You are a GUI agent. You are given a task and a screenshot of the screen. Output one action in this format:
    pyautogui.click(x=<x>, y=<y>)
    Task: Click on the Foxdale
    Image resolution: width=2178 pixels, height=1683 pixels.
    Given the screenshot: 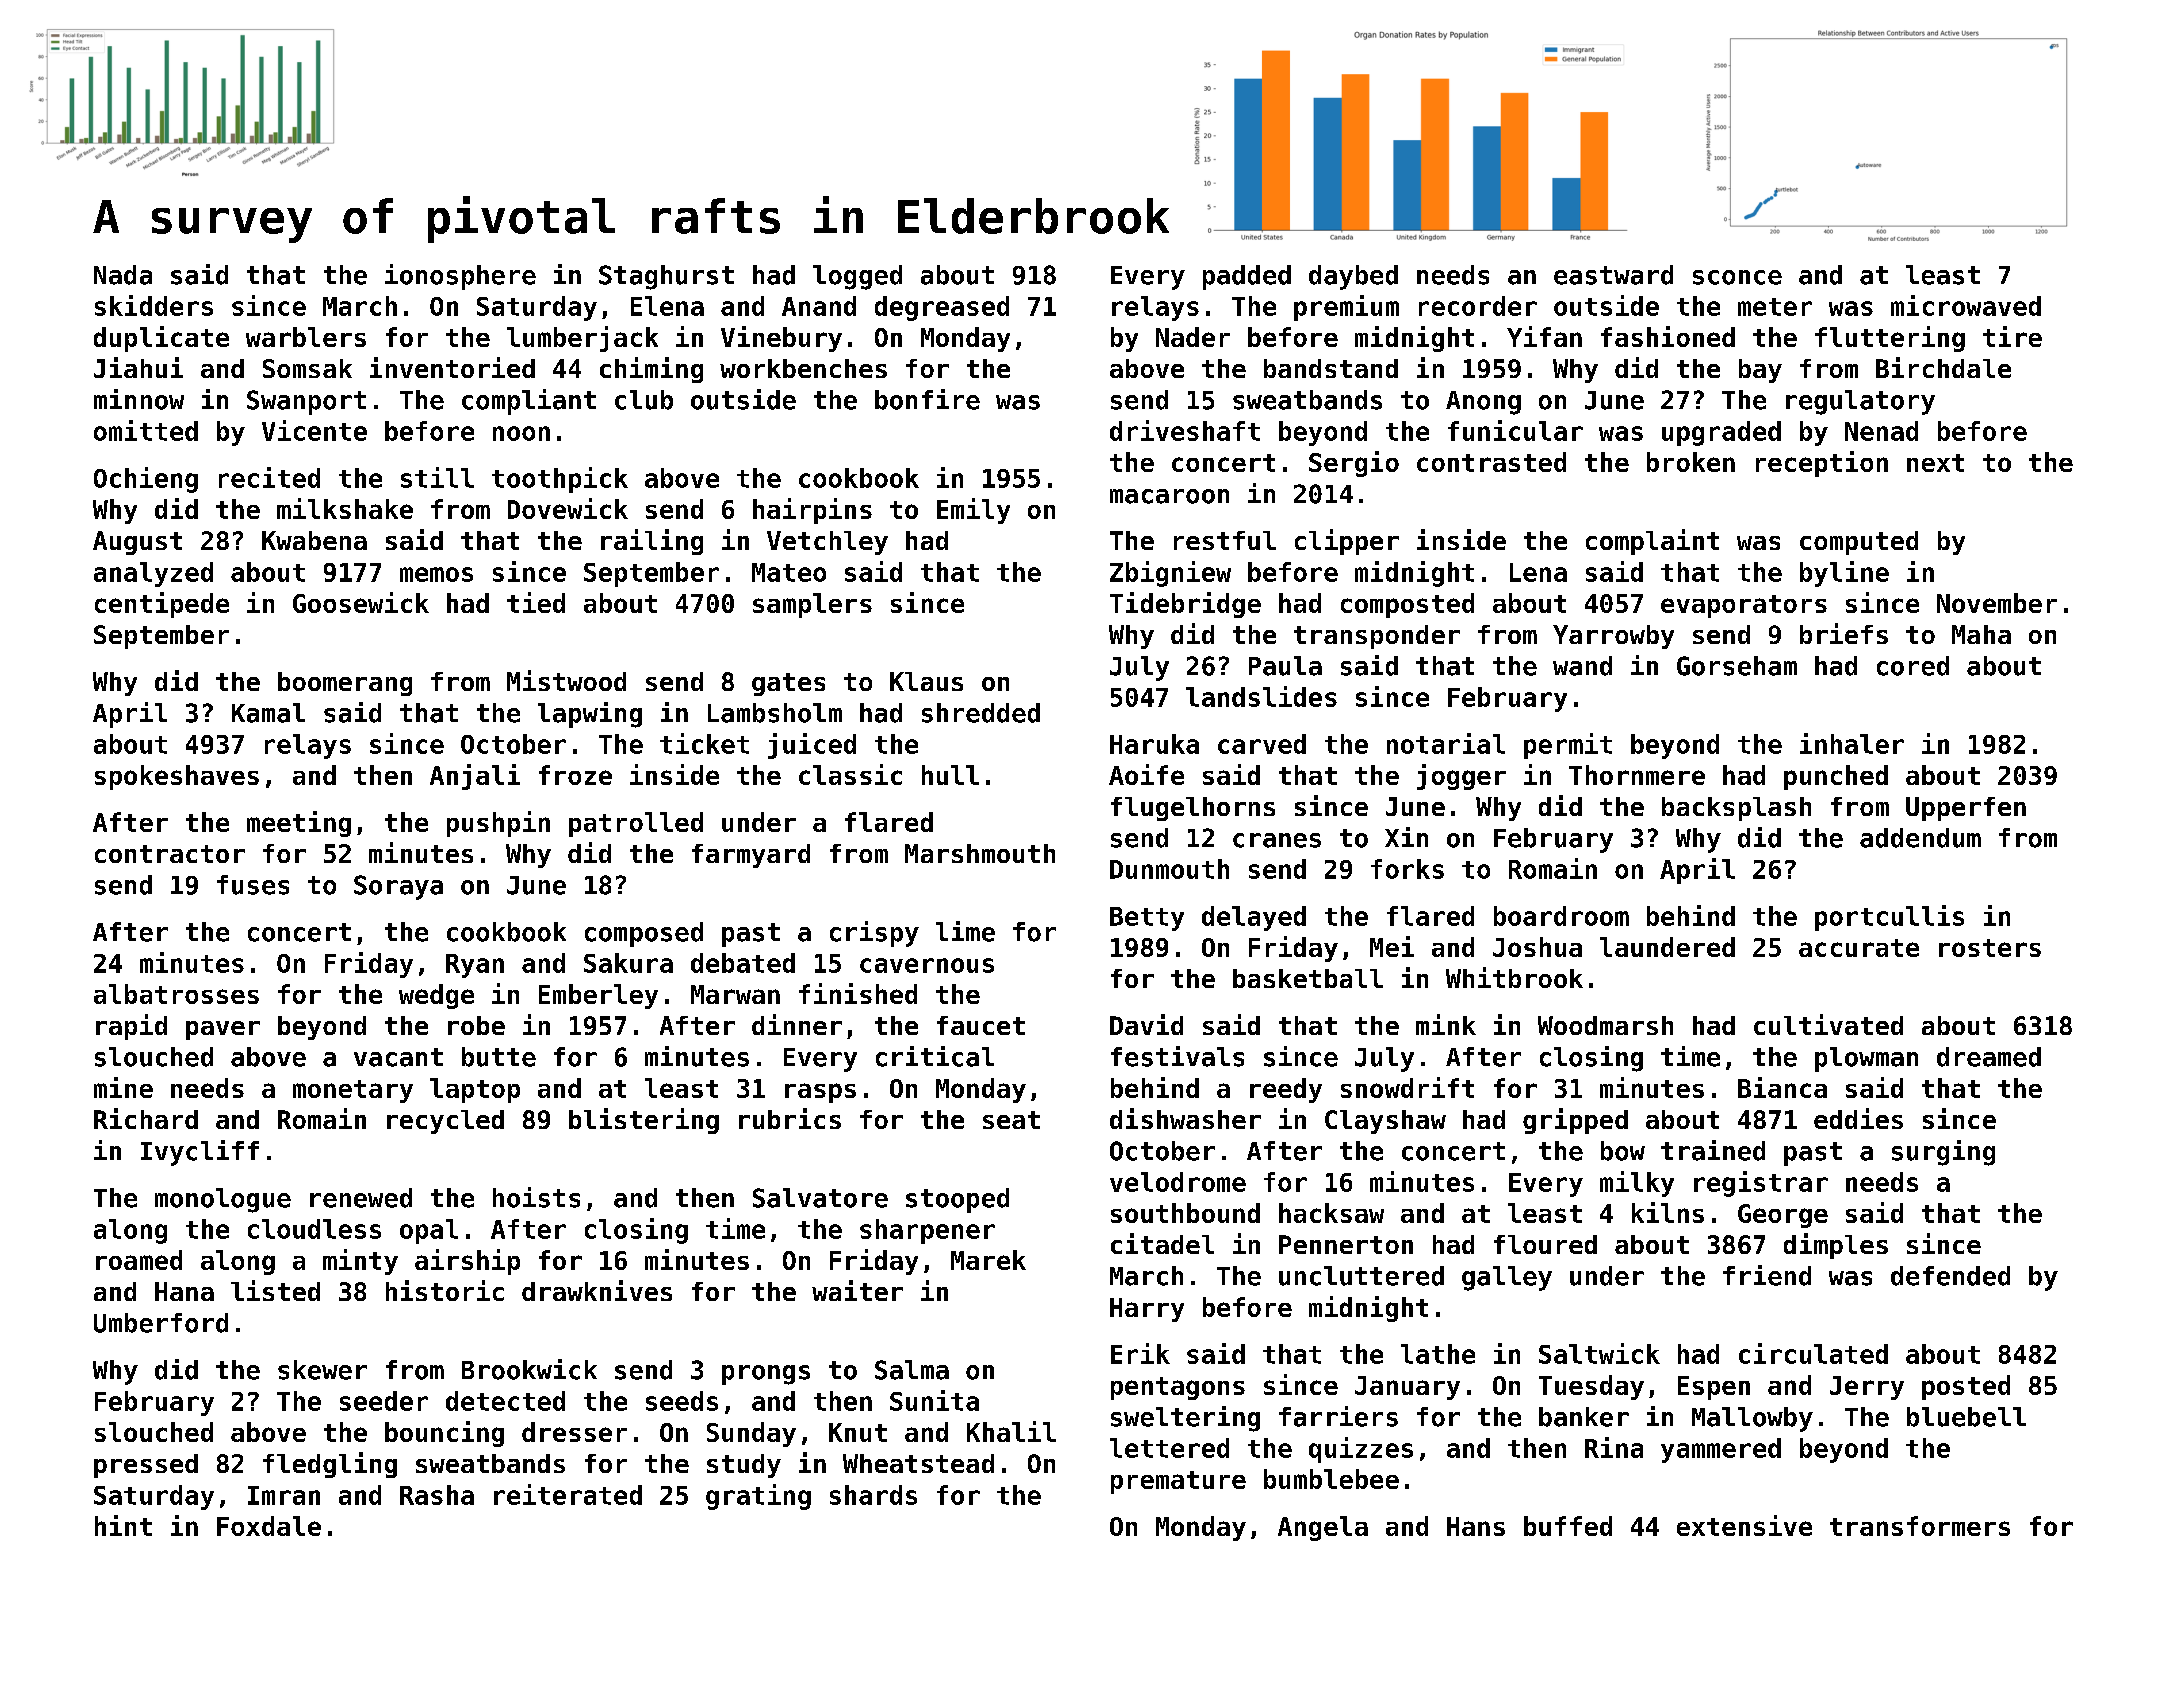 What is the action you would take?
    pyautogui.click(x=269, y=1526)
